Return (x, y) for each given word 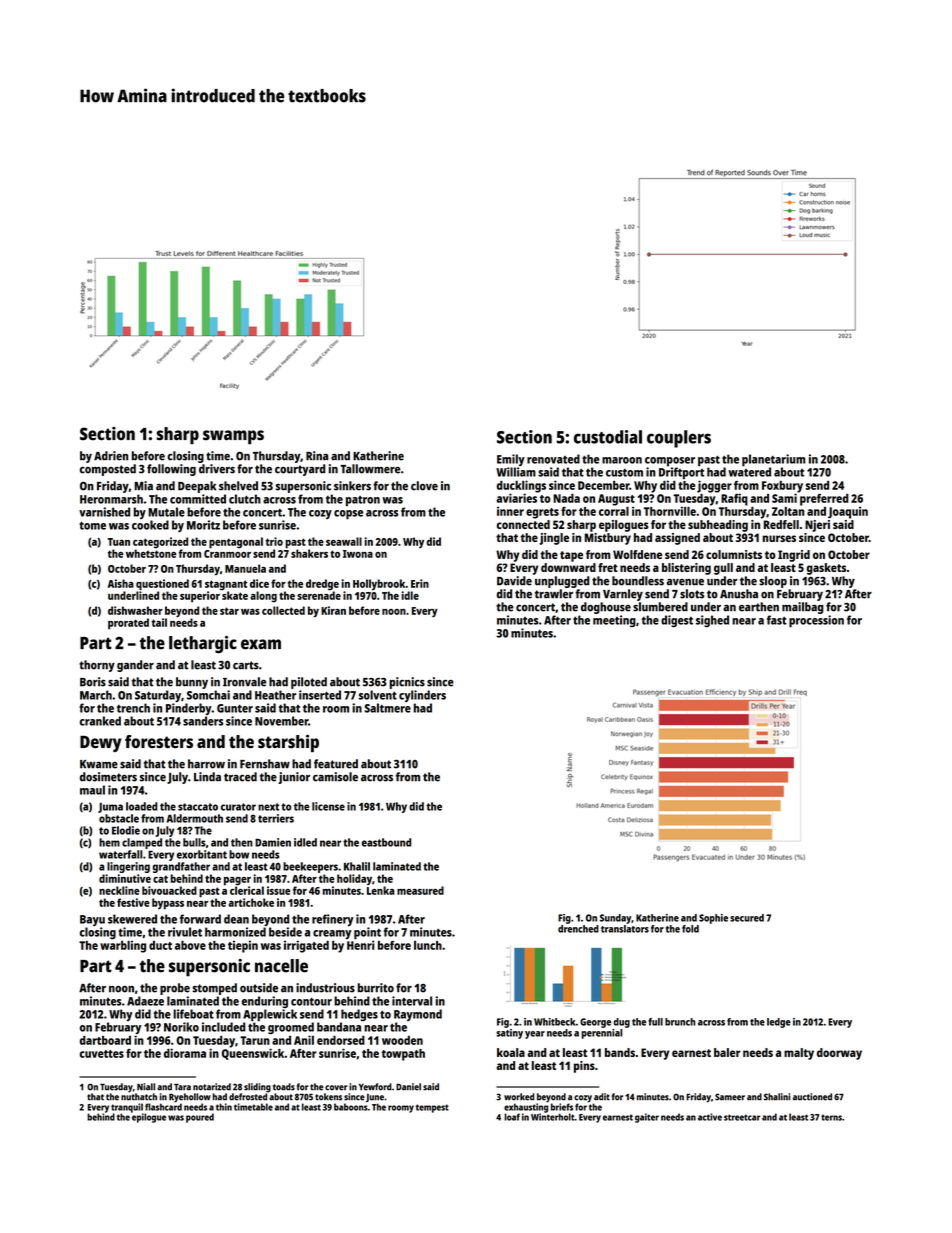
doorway (839, 1054)
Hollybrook (379, 584)
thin (224, 1107)
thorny (97, 666)
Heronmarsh (111, 499)
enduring (265, 1002)
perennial (602, 1034)
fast (777, 620)
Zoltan (788, 511)
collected (283, 610)
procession (816, 621)
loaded (142, 806)
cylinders (422, 696)
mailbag (802, 608)
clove (424, 486)
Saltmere (388, 708)
